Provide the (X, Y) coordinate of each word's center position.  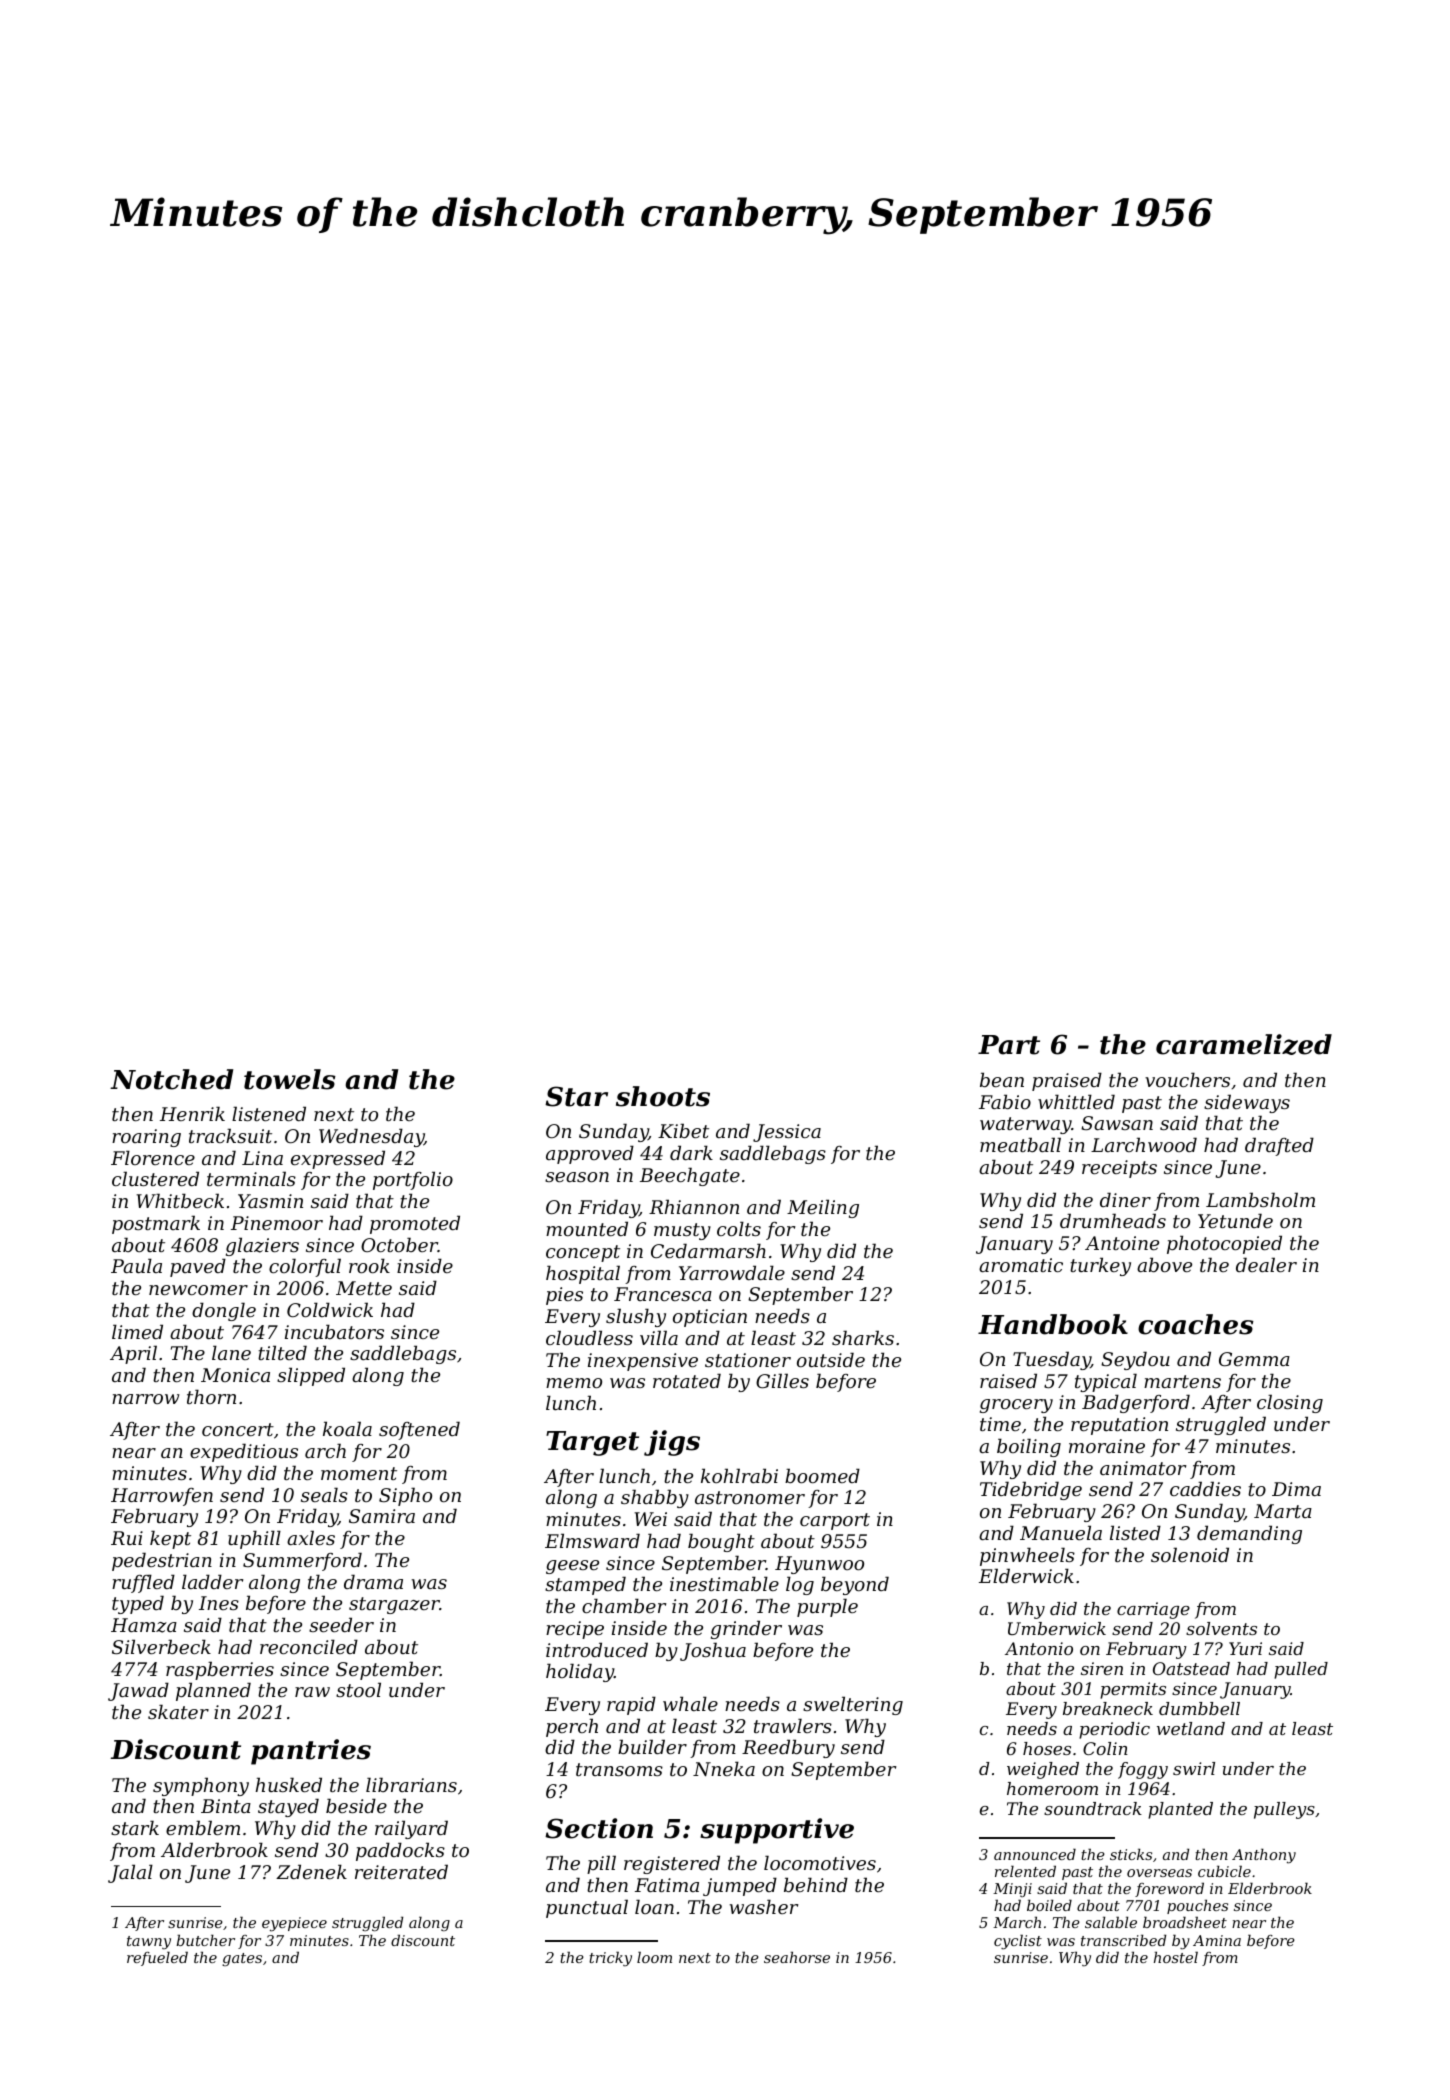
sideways (1247, 1103)
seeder (341, 1624)
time (1000, 1424)
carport (835, 1521)
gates (242, 1959)
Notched (171, 1079)
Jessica (787, 1133)
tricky (610, 1959)
